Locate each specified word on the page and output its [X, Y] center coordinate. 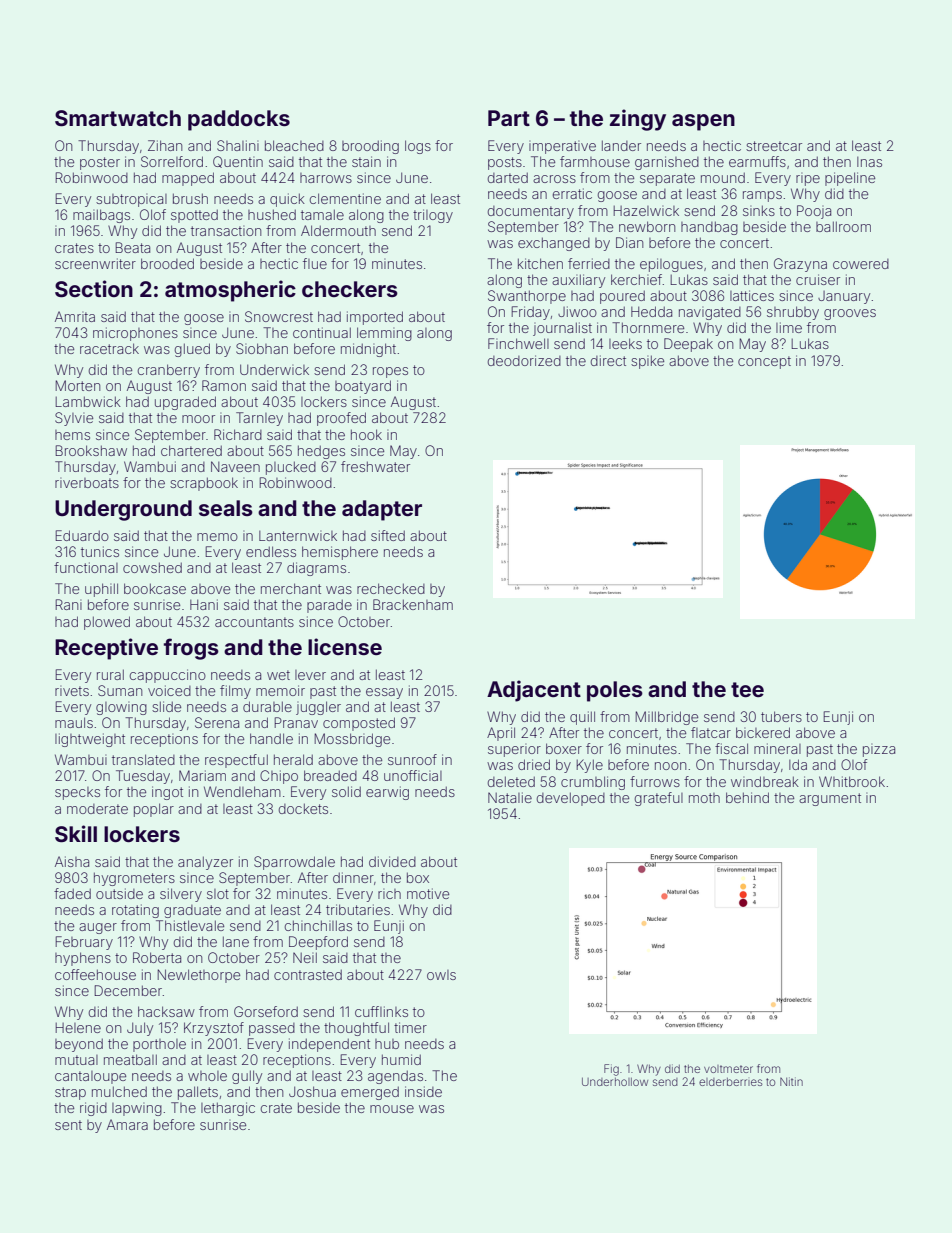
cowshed [152, 567]
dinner [353, 877]
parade [329, 606]
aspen [703, 122]
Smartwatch [118, 118]
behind [747, 797]
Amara [127, 1124]
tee [747, 689]
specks [77, 793]
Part [509, 118]
